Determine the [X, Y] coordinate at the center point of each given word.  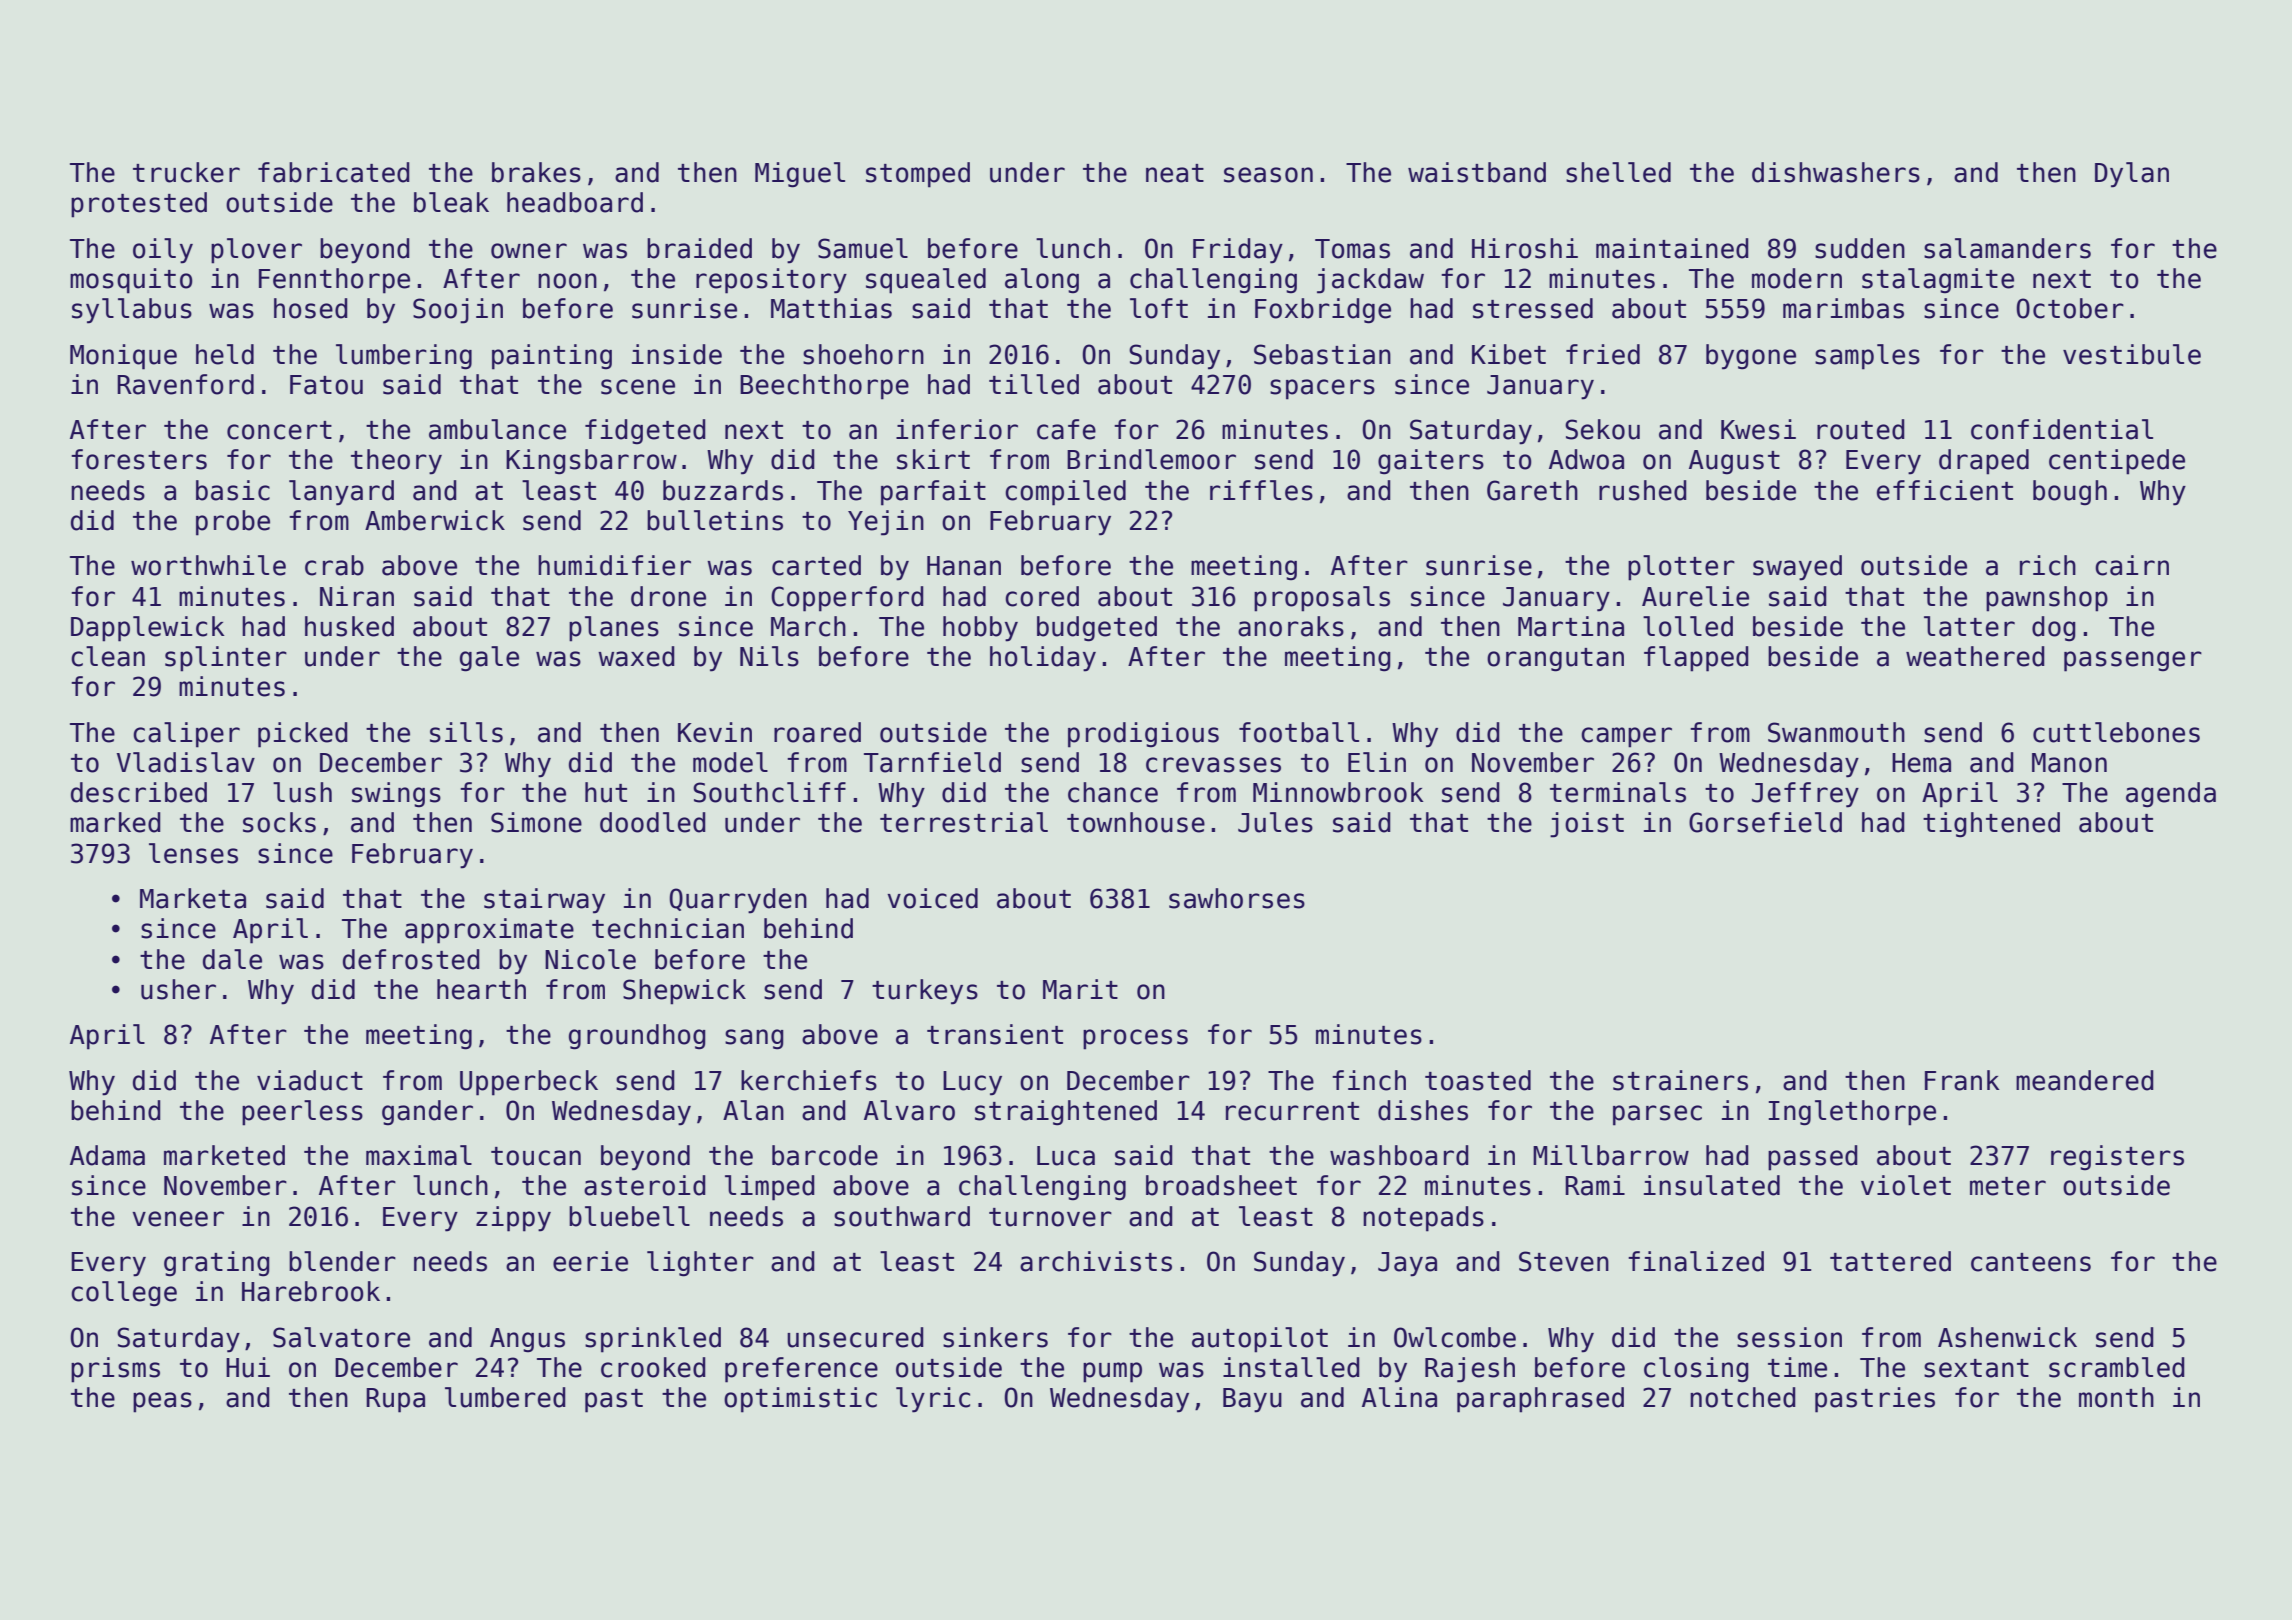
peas [162, 1402]
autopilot [1260, 1340]
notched [1743, 1397]
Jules [1275, 822]
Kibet [1509, 354]
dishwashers [1836, 172]
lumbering [404, 357]
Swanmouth [1836, 732]
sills [466, 732]
